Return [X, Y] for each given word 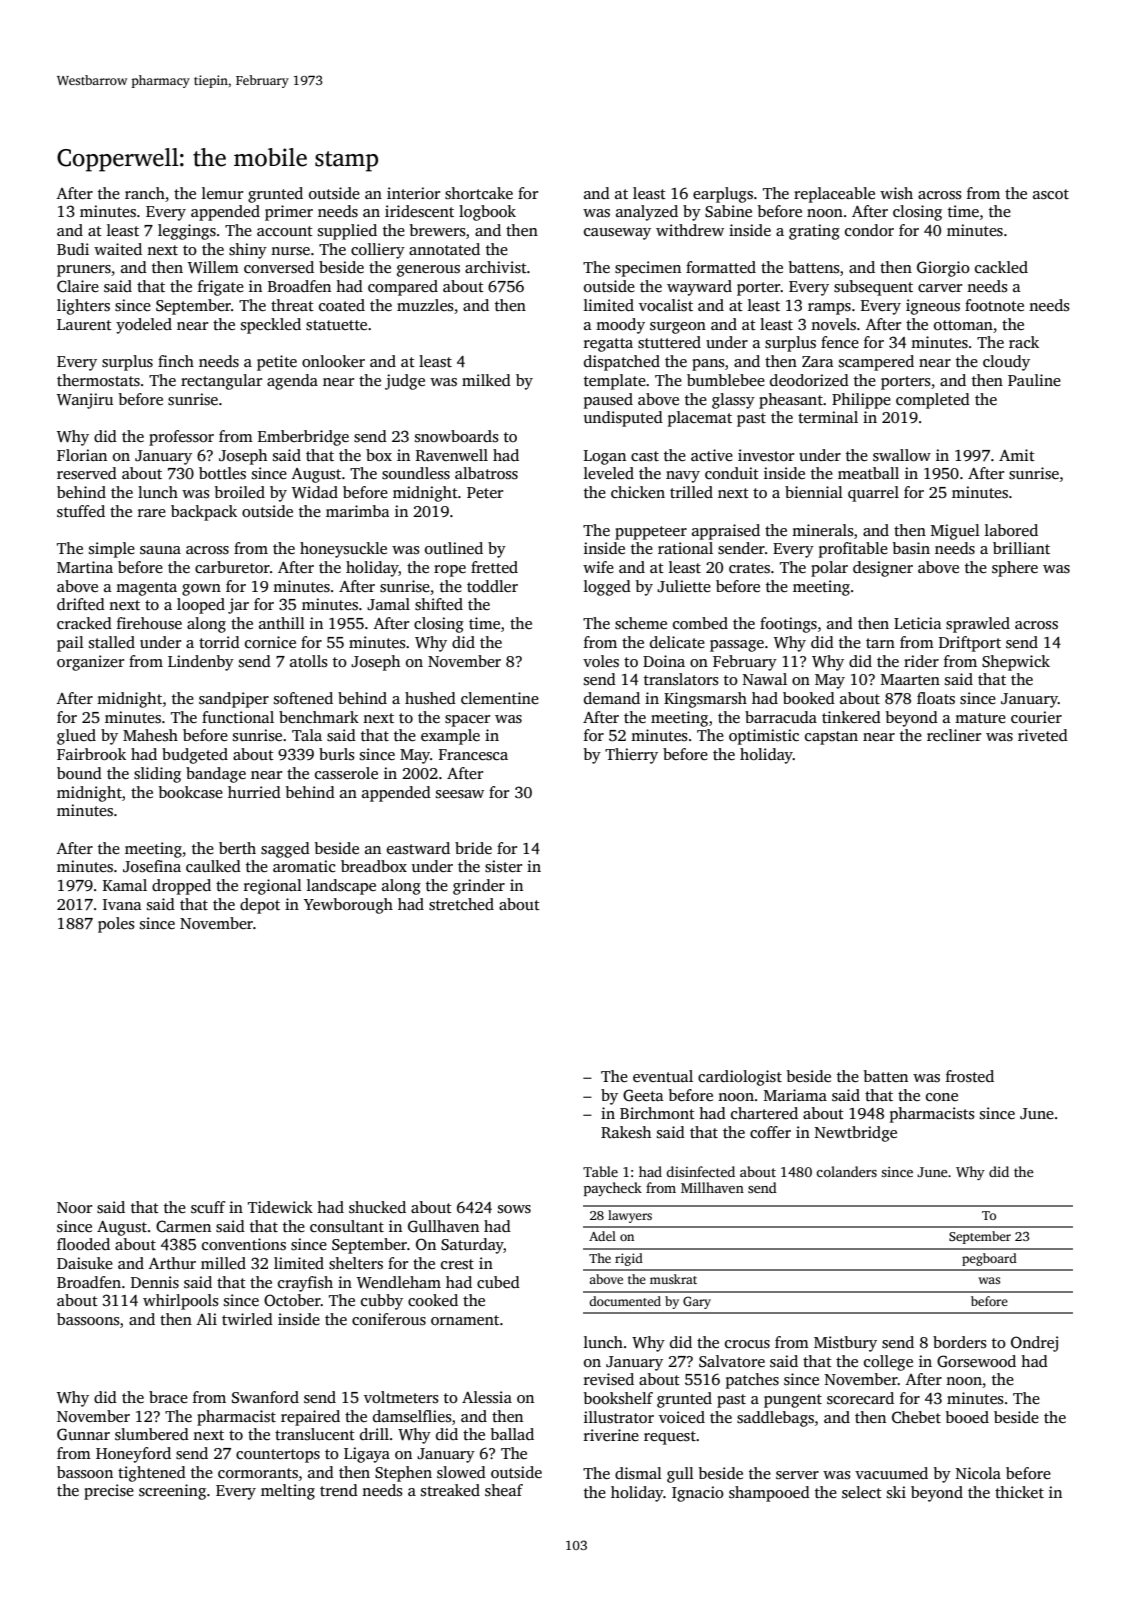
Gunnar [83, 1434]
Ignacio [698, 1494]
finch [176, 361]
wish [896, 193]
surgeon [678, 328]
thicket [1019, 1492]
